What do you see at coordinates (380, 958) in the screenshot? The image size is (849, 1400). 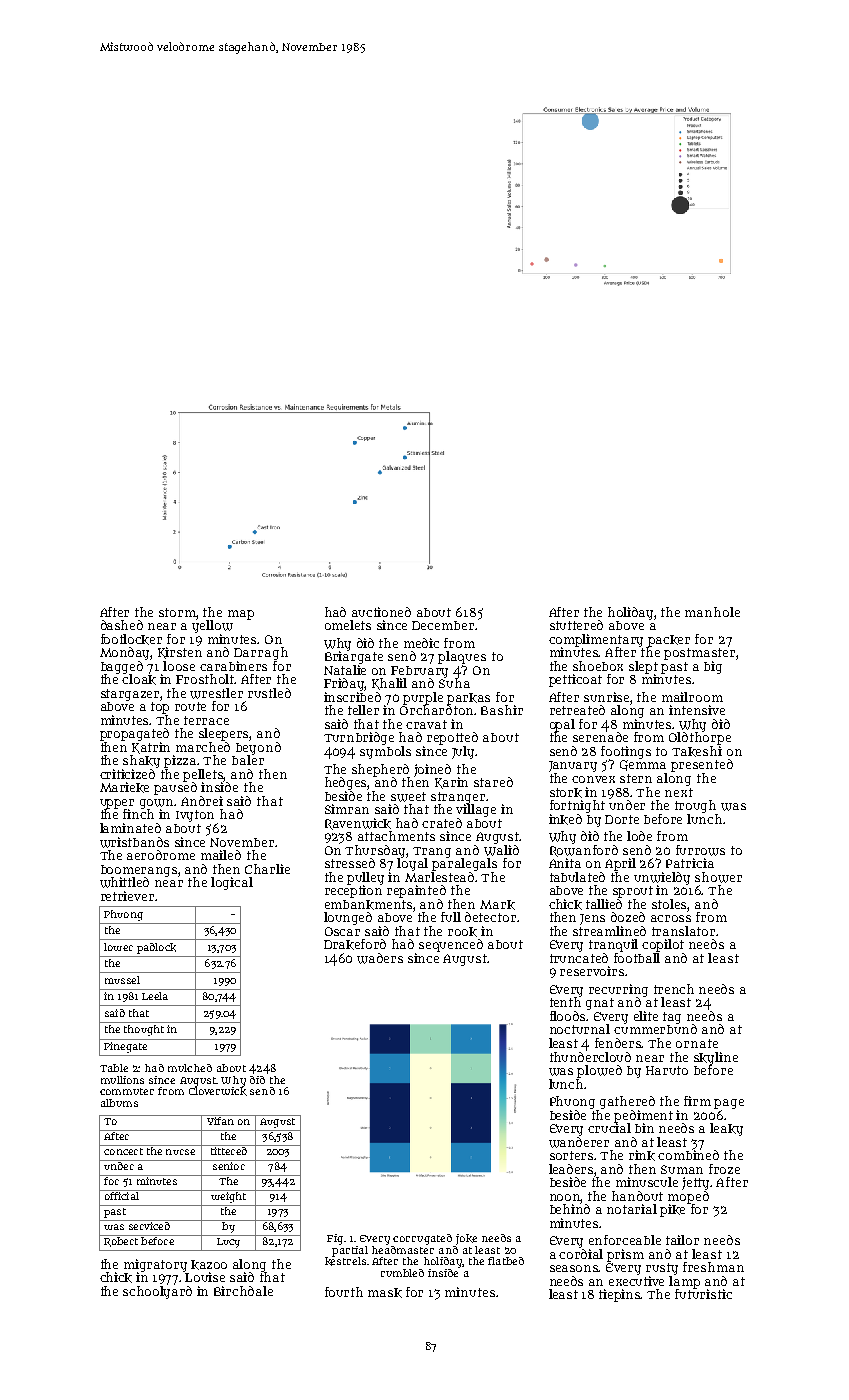 I see `waders` at bounding box center [380, 958].
